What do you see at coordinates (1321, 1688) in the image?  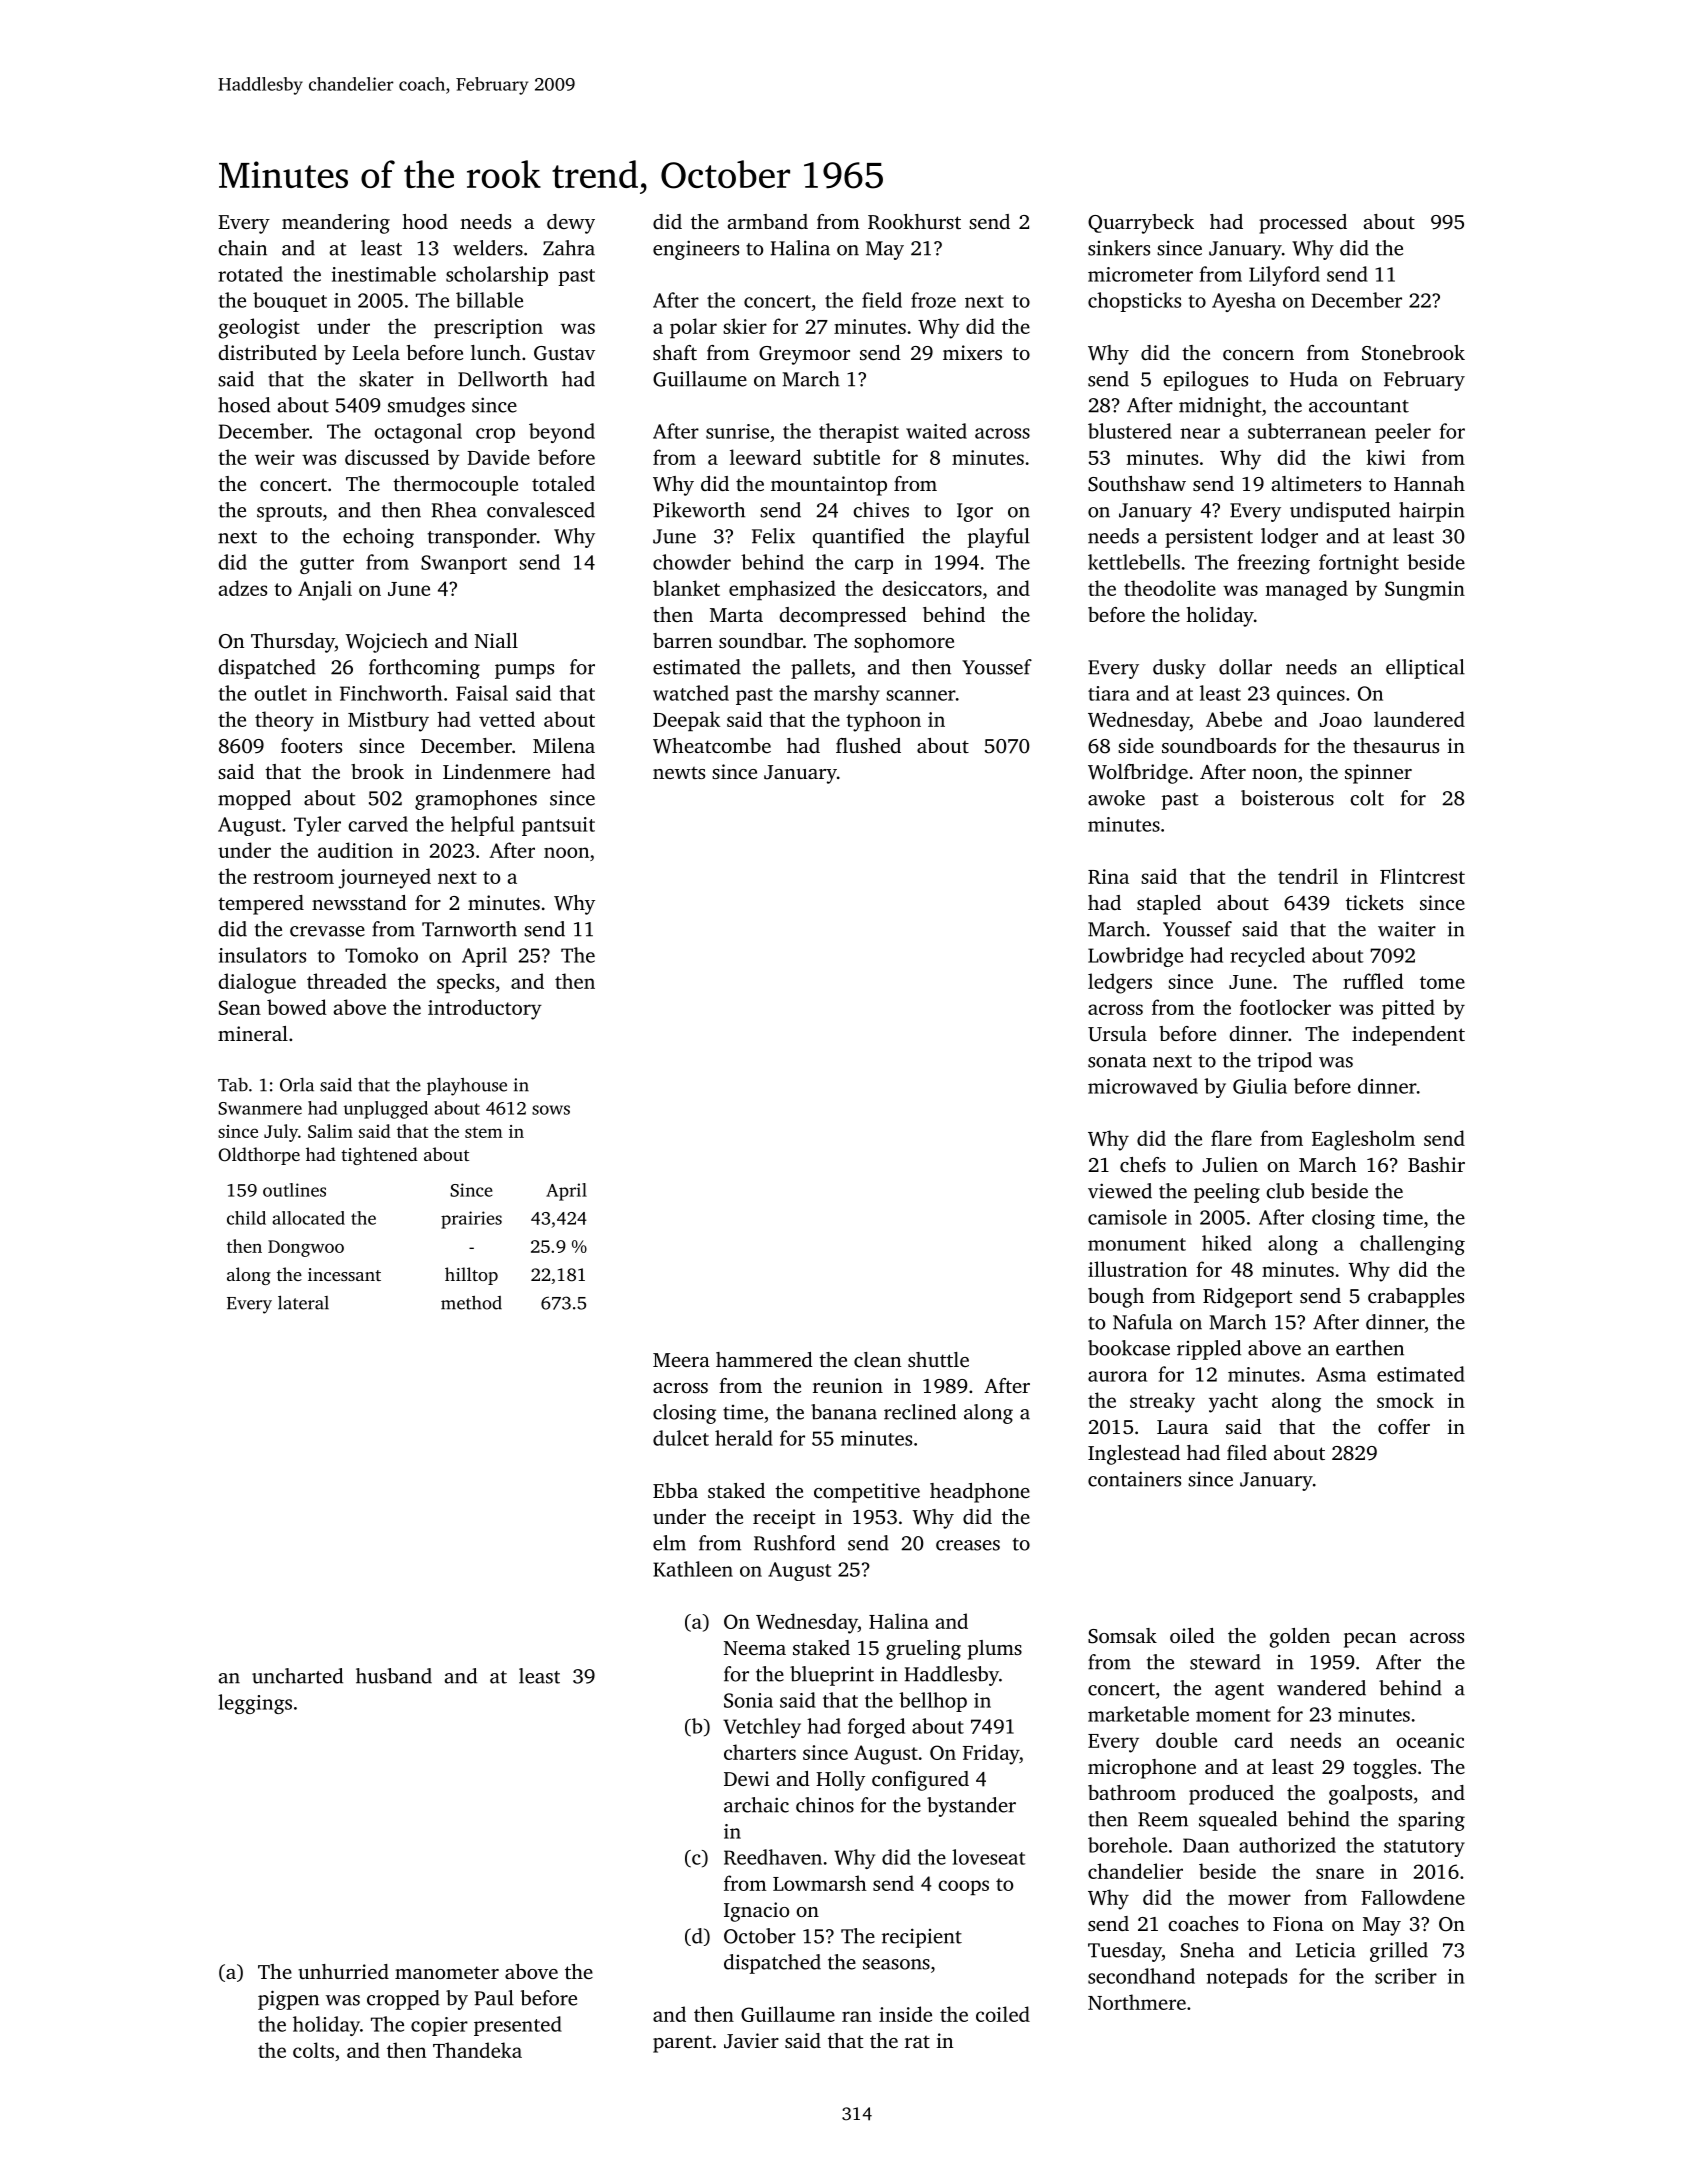 I see `wandered` at bounding box center [1321, 1688].
